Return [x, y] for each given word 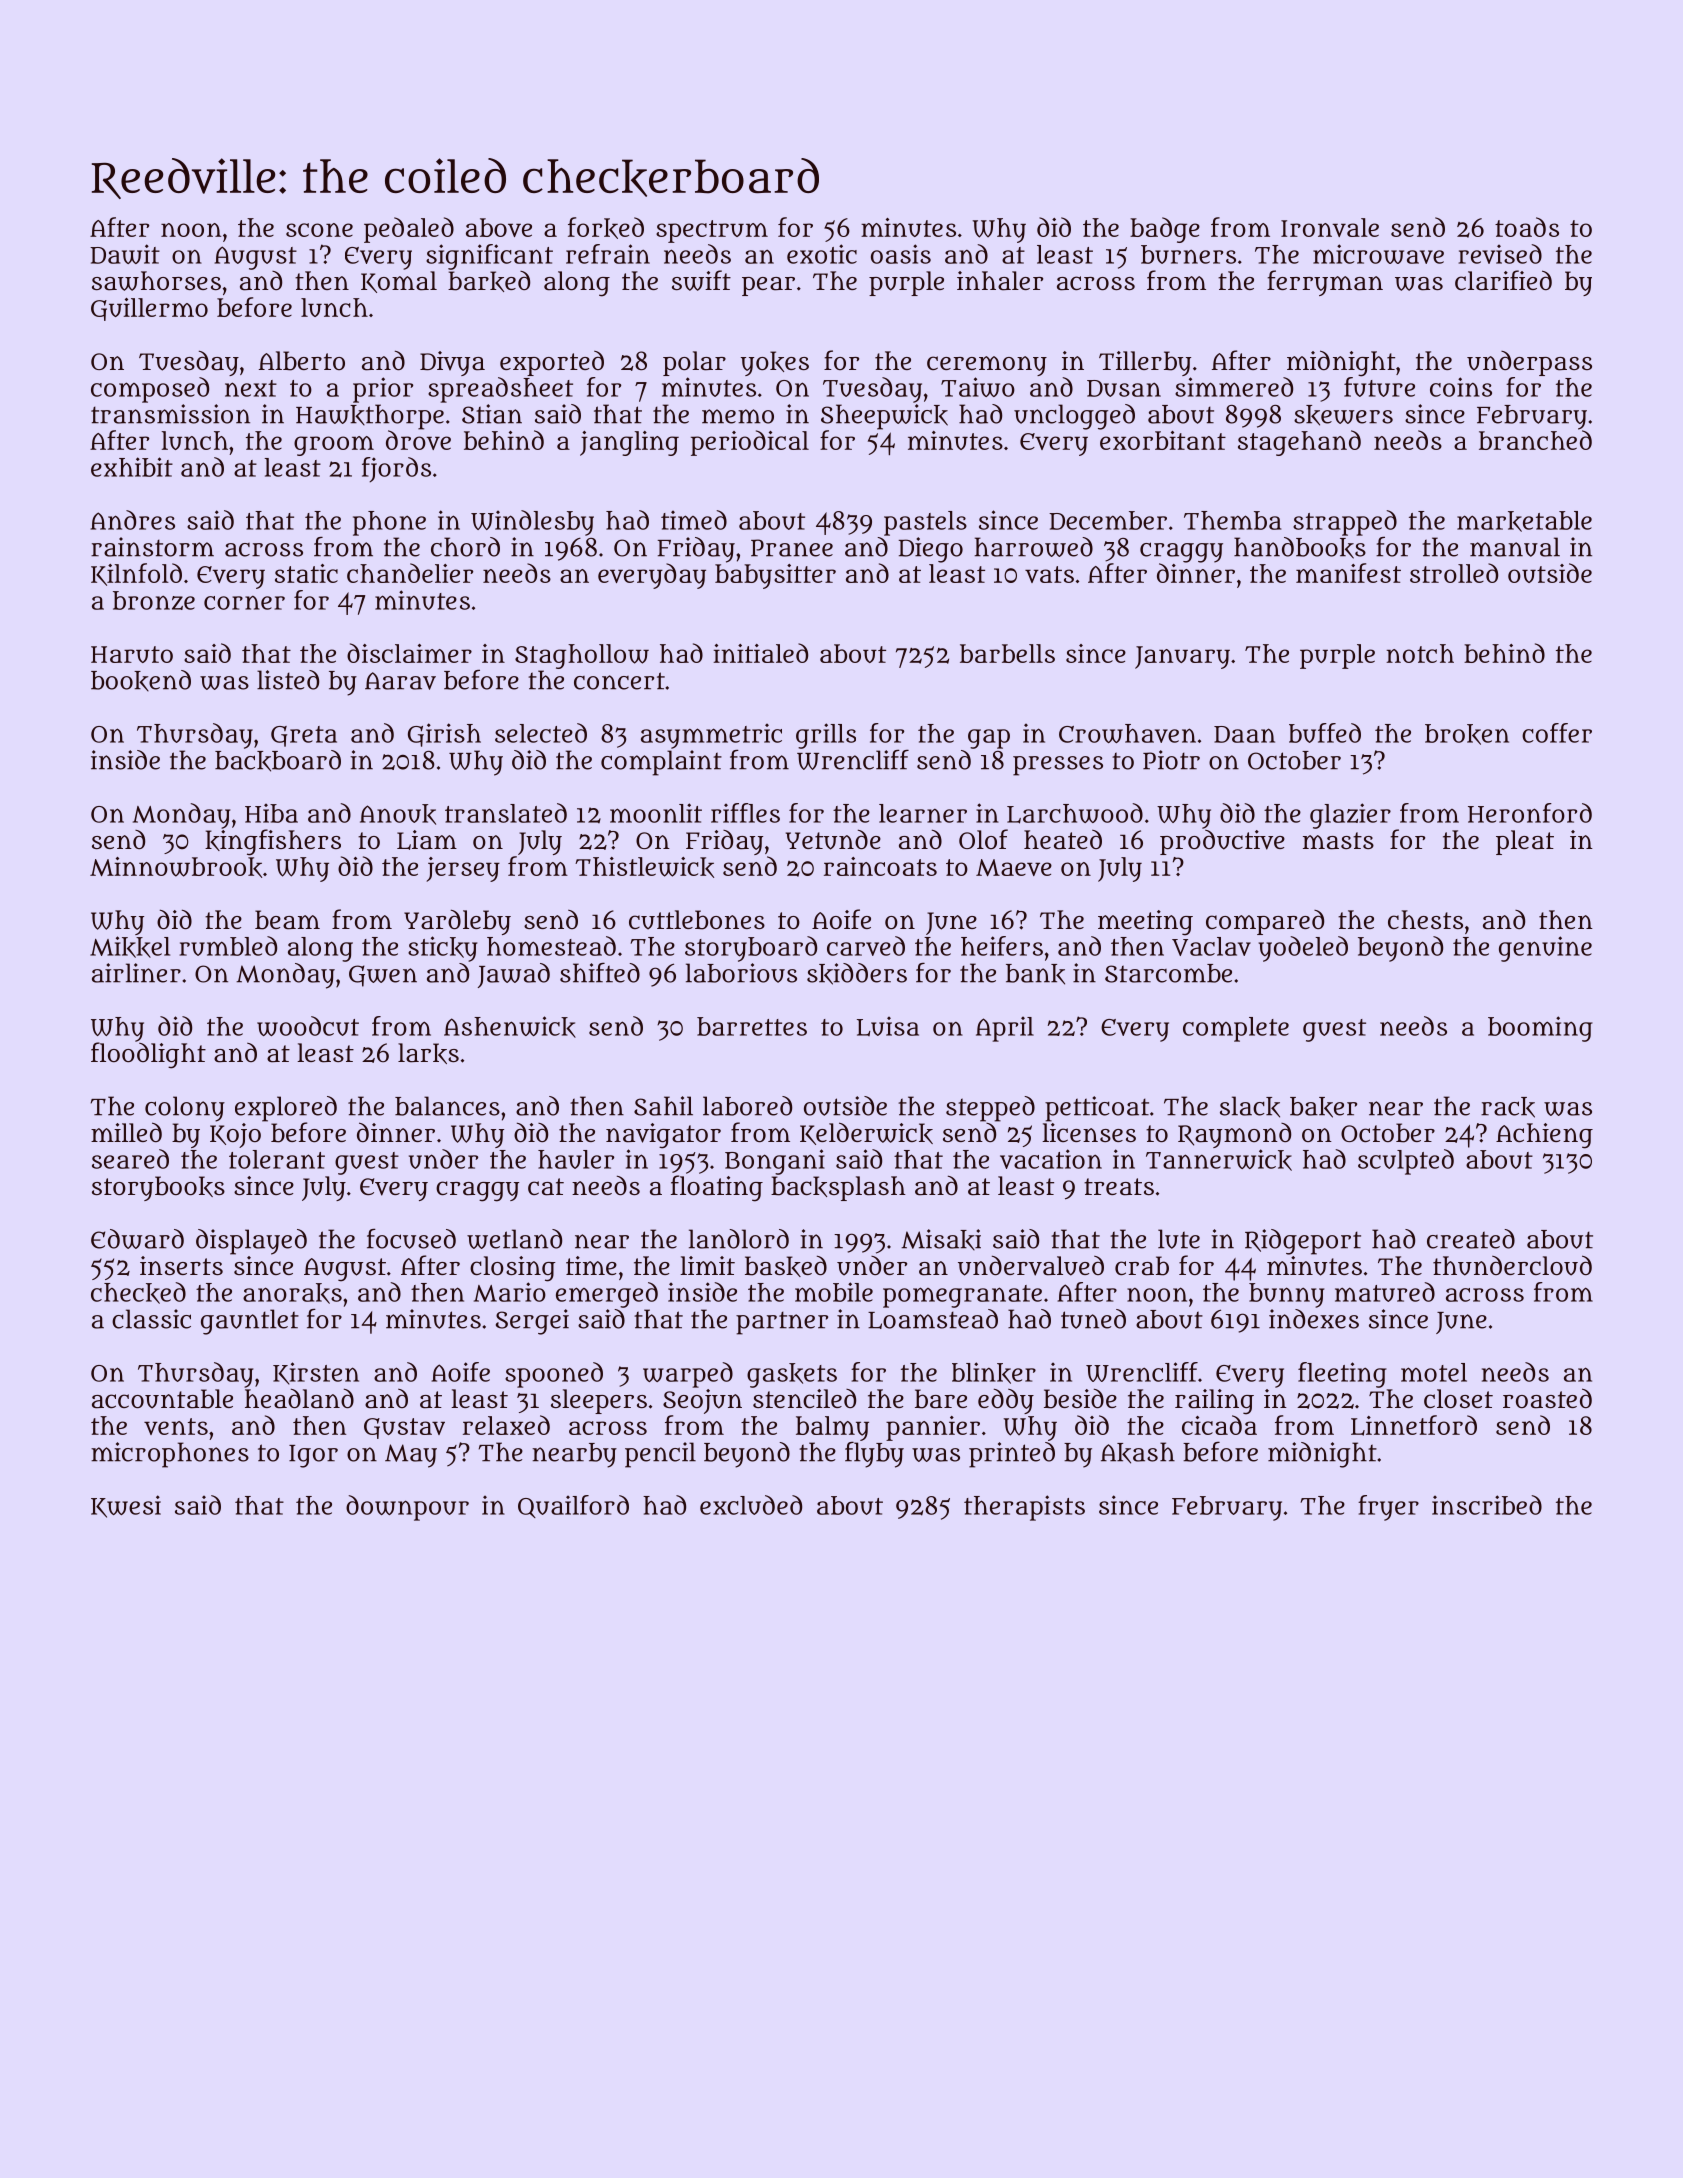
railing [1214, 1402]
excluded [751, 1505]
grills [826, 736]
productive [1222, 842]
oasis [901, 254]
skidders [857, 974]
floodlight [148, 1055]
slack [1250, 1107]
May [411, 1456]
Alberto [302, 361]
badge [1165, 230]
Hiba [271, 813]
